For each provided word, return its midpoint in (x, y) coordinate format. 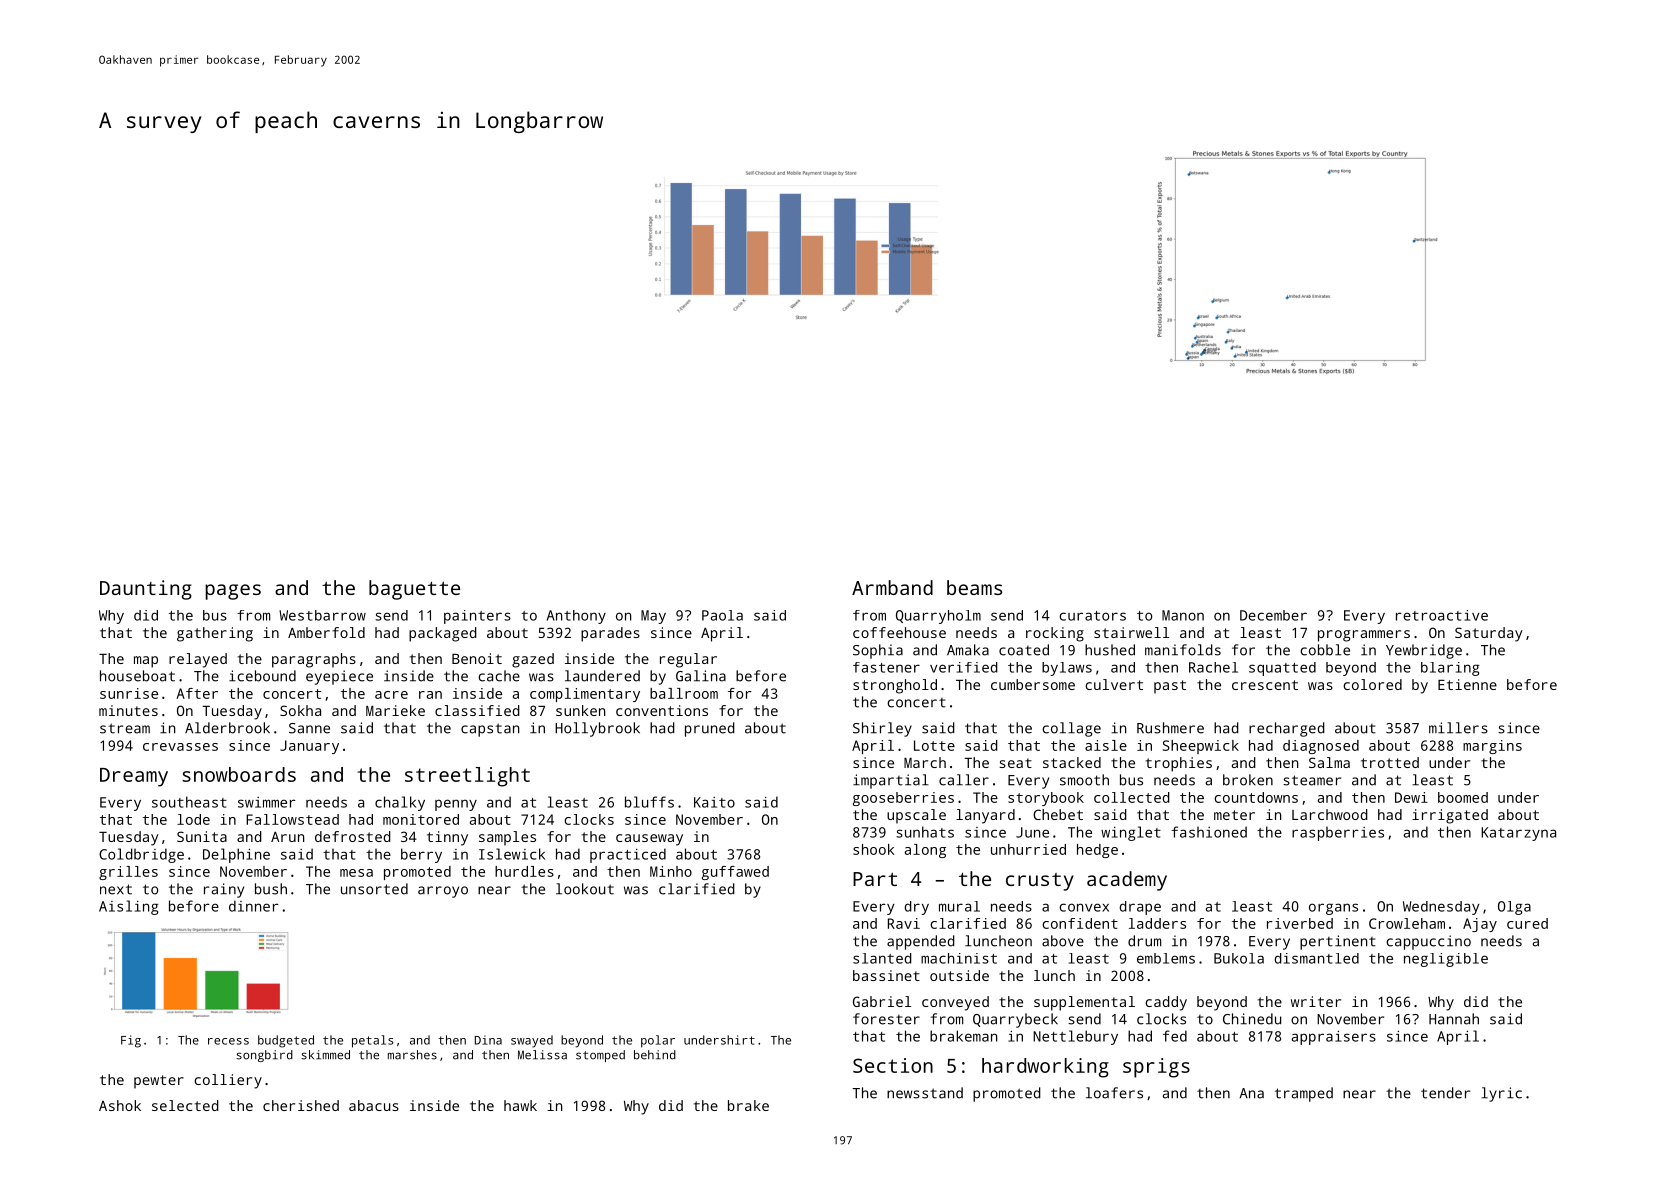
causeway (649, 840)
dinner (254, 906)
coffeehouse (899, 632)
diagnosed (1321, 747)
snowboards (239, 774)
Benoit (477, 658)
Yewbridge (1424, 651)
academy (1127, 881)
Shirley (882, 729)
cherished (301, 1105)
